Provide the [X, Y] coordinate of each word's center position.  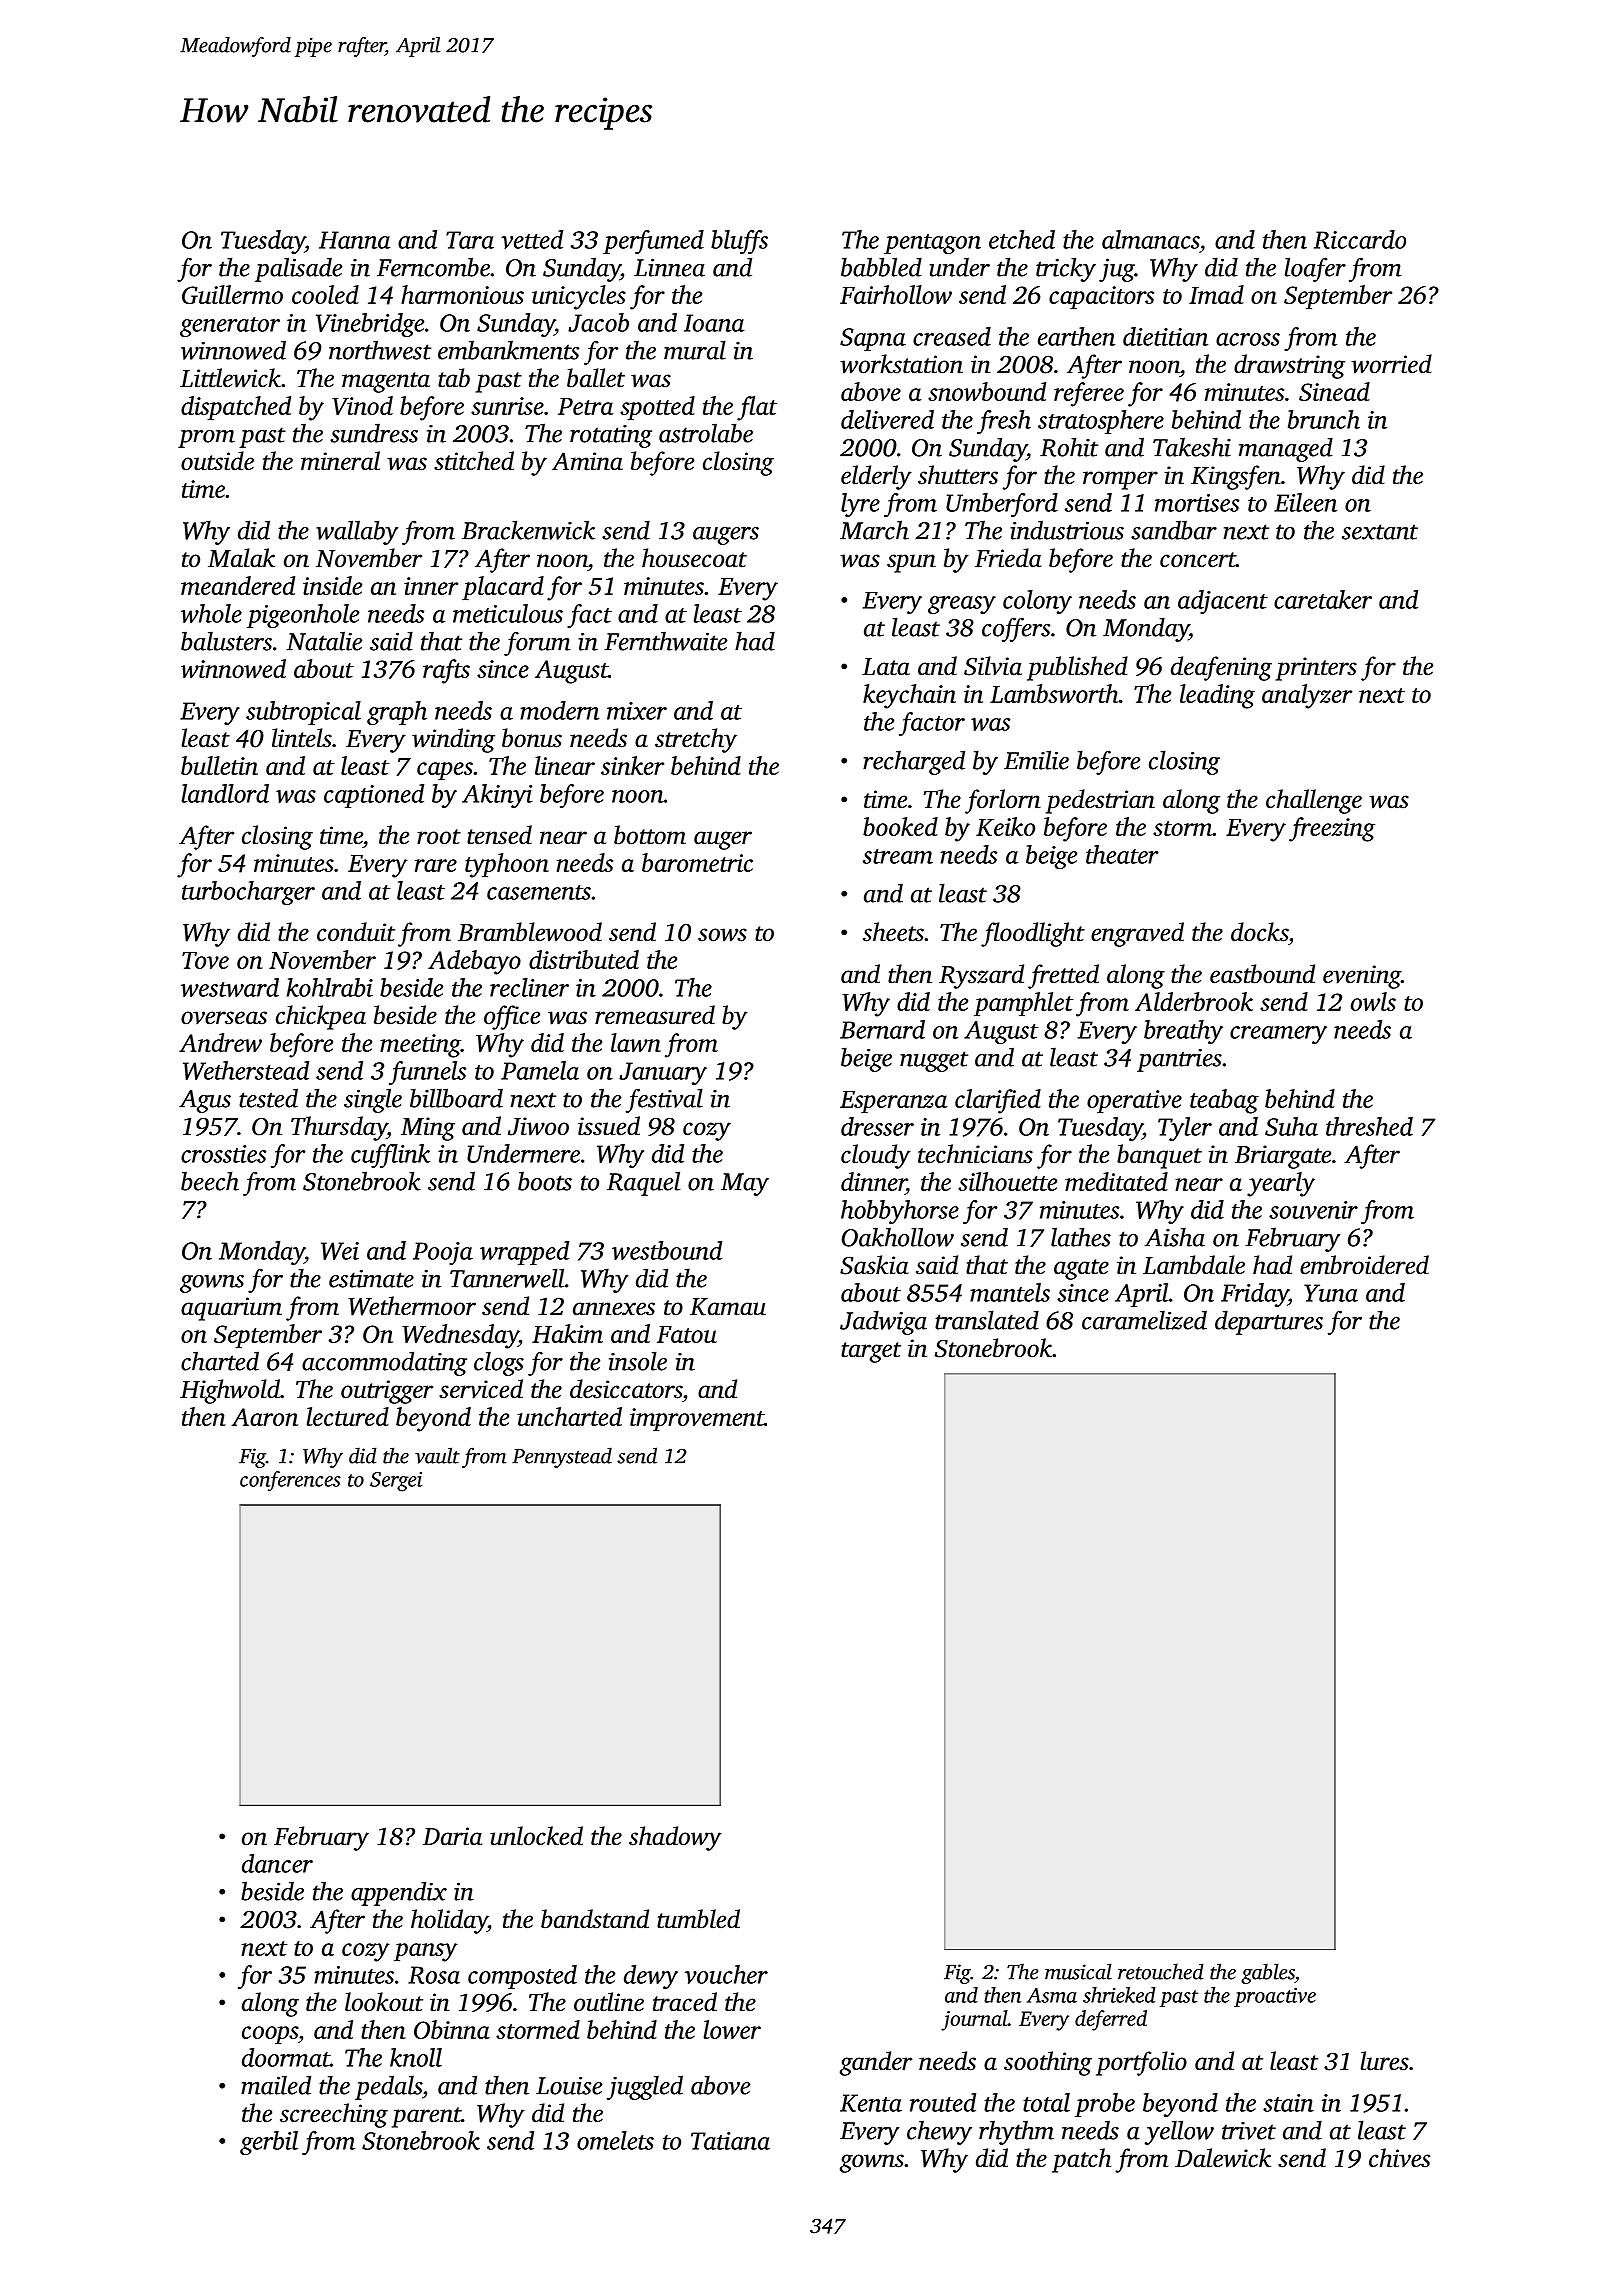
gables [1268, 1973]
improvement [697, 1419]
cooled [325, 294]
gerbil [269, 2143]
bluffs [739, 242]
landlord [225, 793]
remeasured [655, 1015]
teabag [1224, 1101]
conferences [290, 1481]
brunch [1324, 419]
